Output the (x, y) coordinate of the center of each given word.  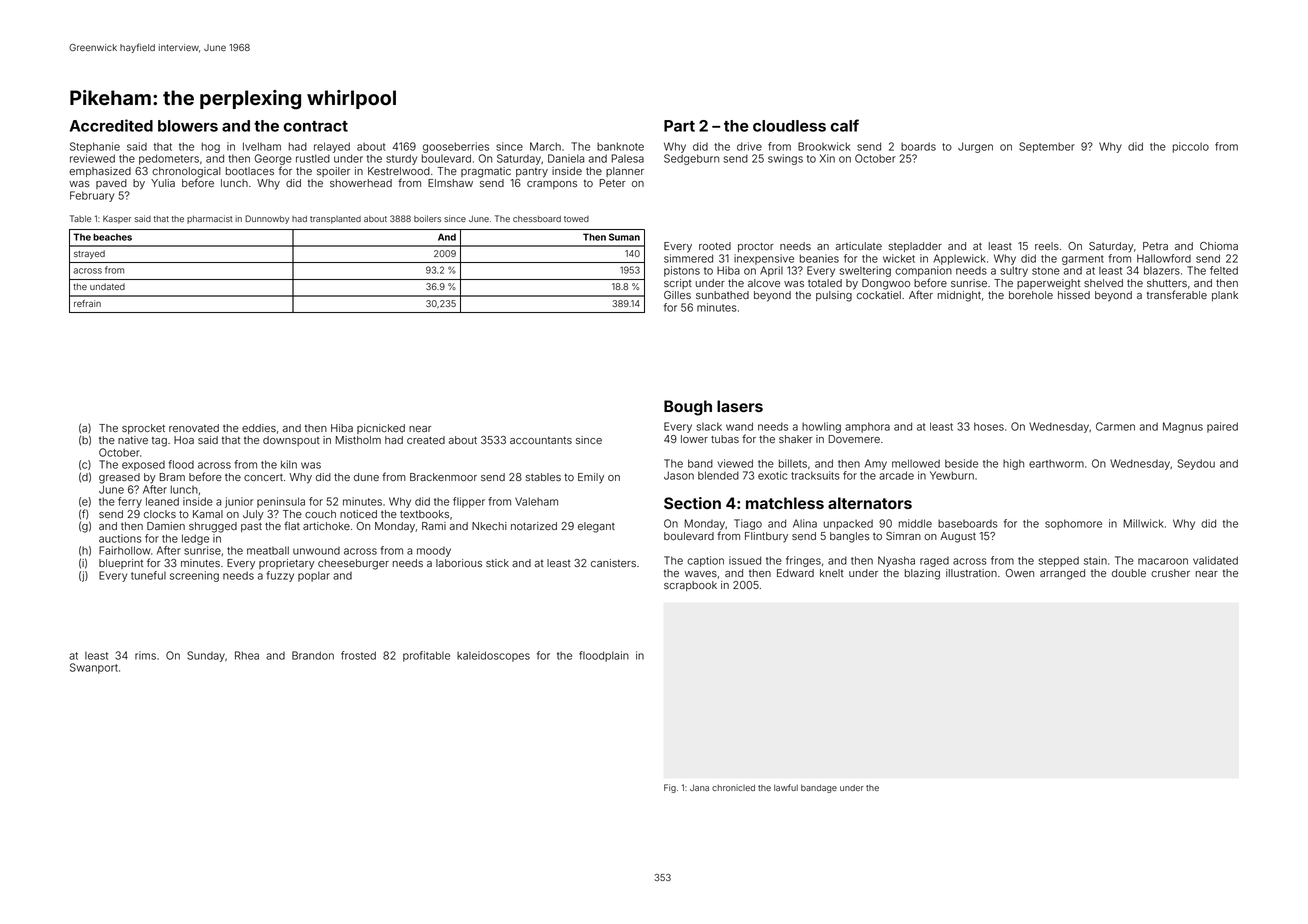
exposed (143, 466)
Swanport (94, 668)
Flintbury (766, 537)
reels (1047, 246)
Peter (612, 183)
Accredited (111, 125)
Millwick (1143, 523)
